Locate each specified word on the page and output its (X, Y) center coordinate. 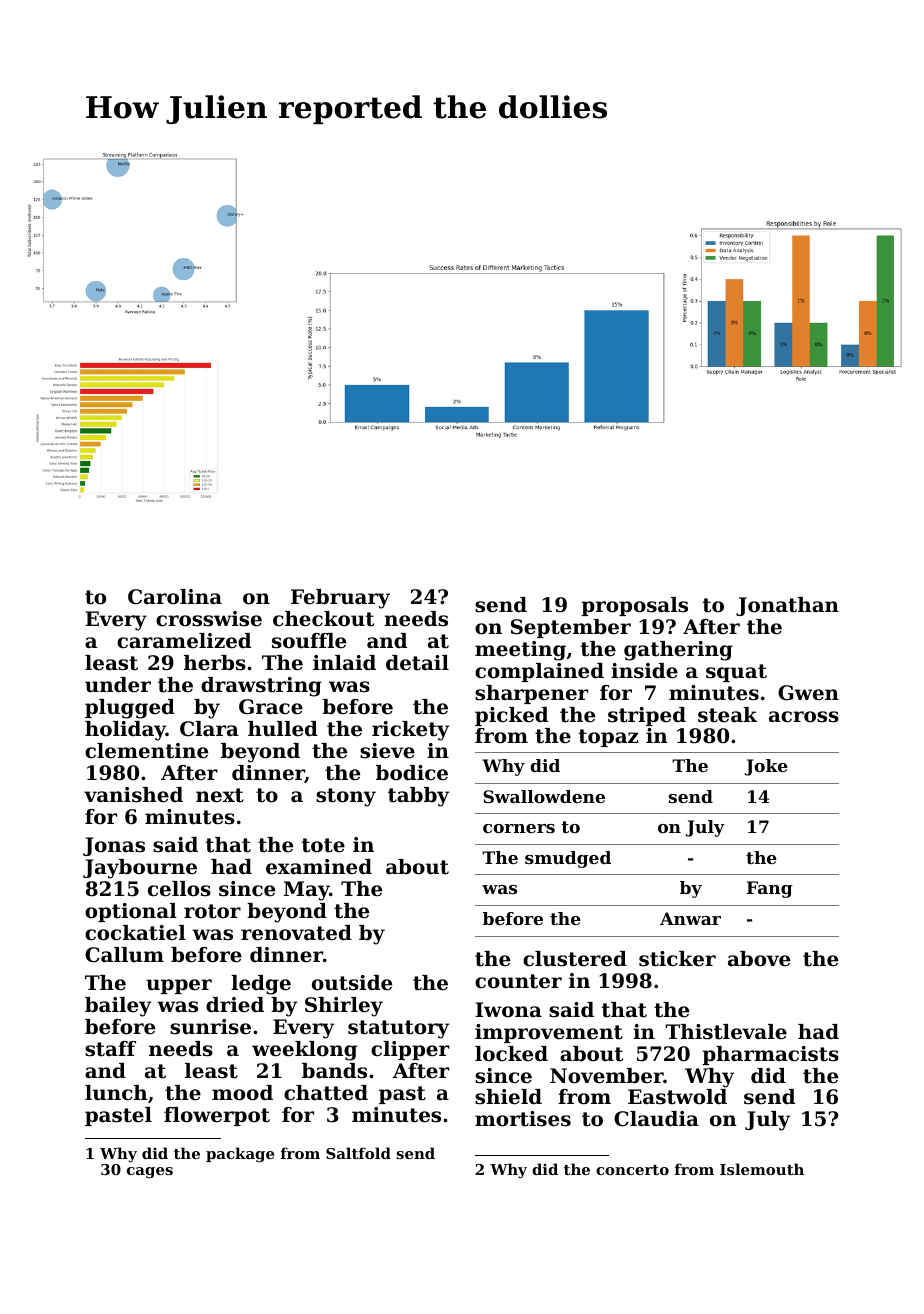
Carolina (175, 597)
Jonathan (787, 606)
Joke (766, 767)
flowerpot (217, 1116)
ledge (261, 985)
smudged (568, 859)
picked (511, 716)
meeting (520, 651)
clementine (146, 751)
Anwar (690, 918)
